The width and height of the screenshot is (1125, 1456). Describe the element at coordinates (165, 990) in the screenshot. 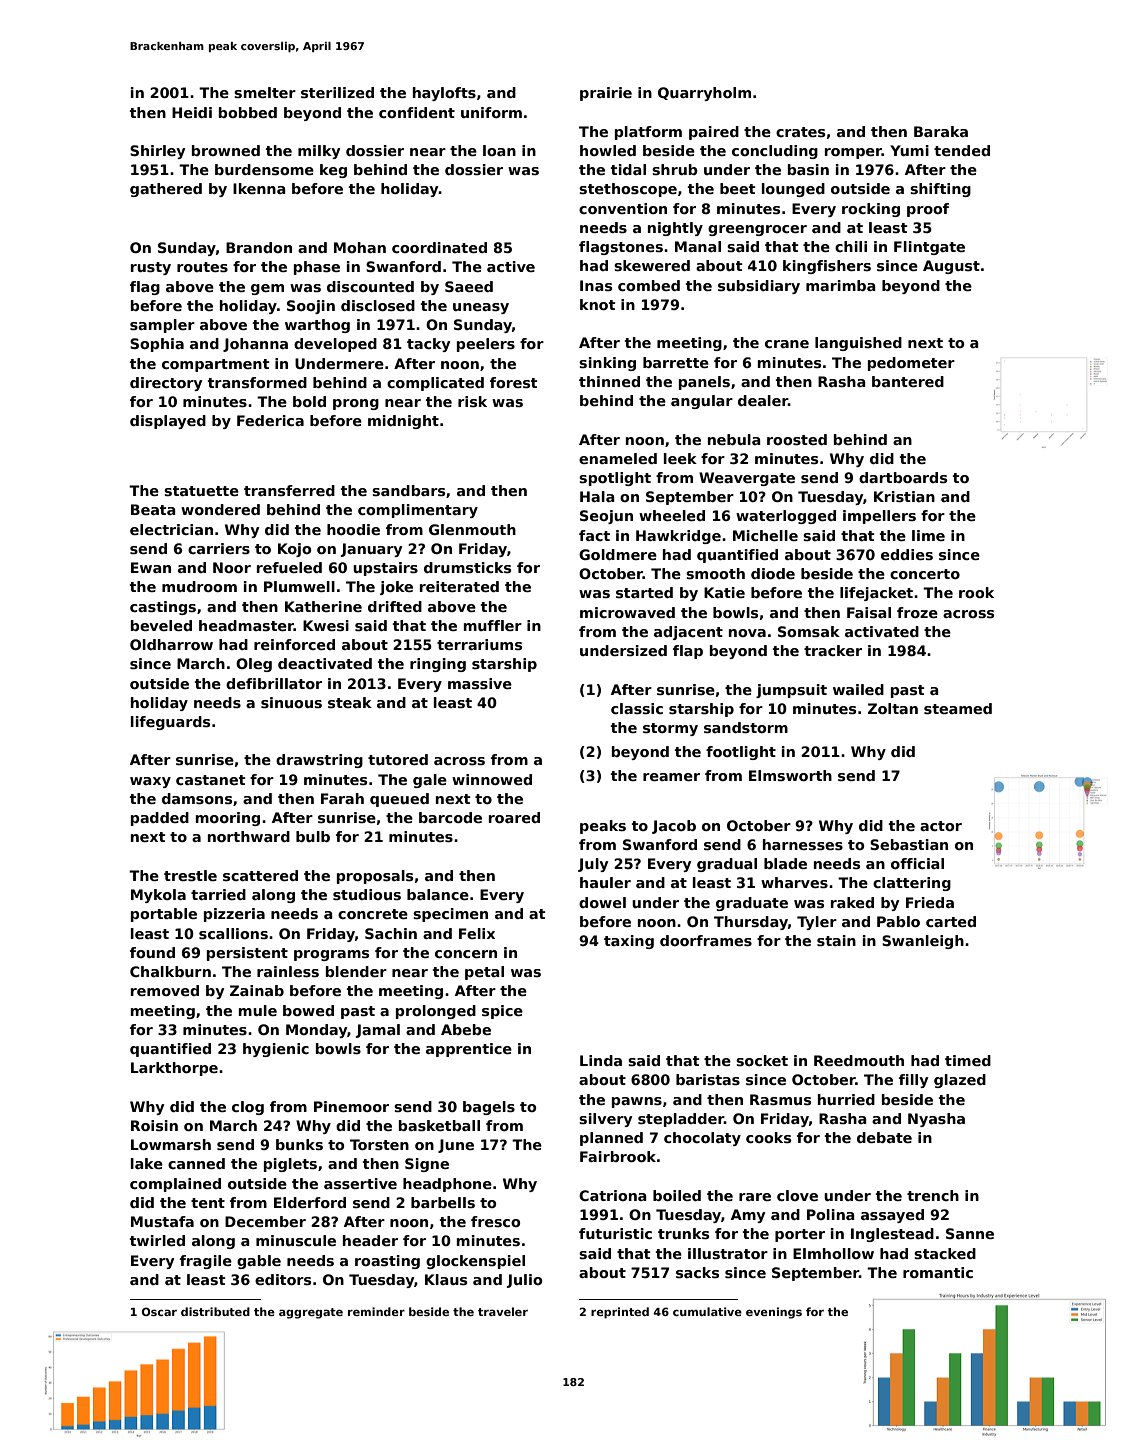

I see `removed` at that location.
